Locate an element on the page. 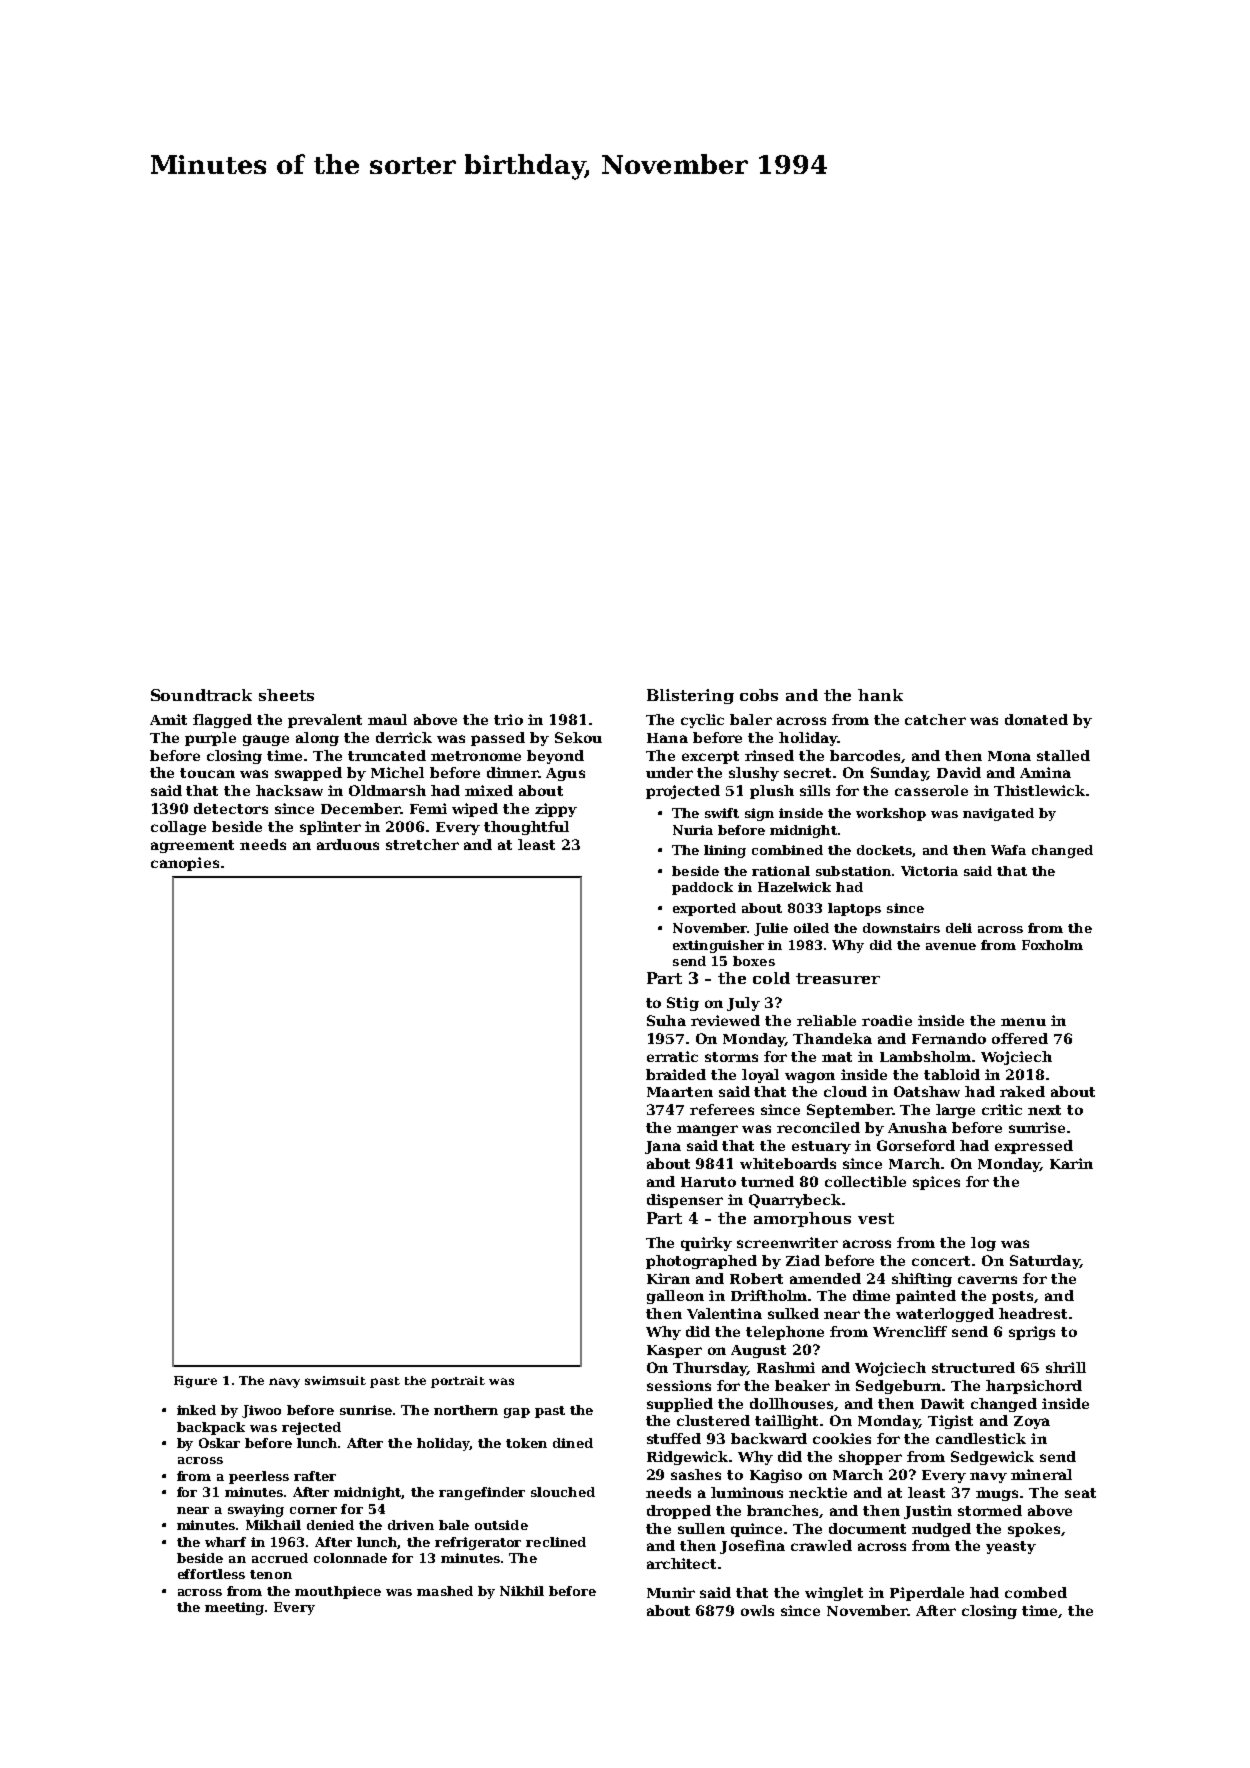  portrait is located at coordinates (458, 1382).
